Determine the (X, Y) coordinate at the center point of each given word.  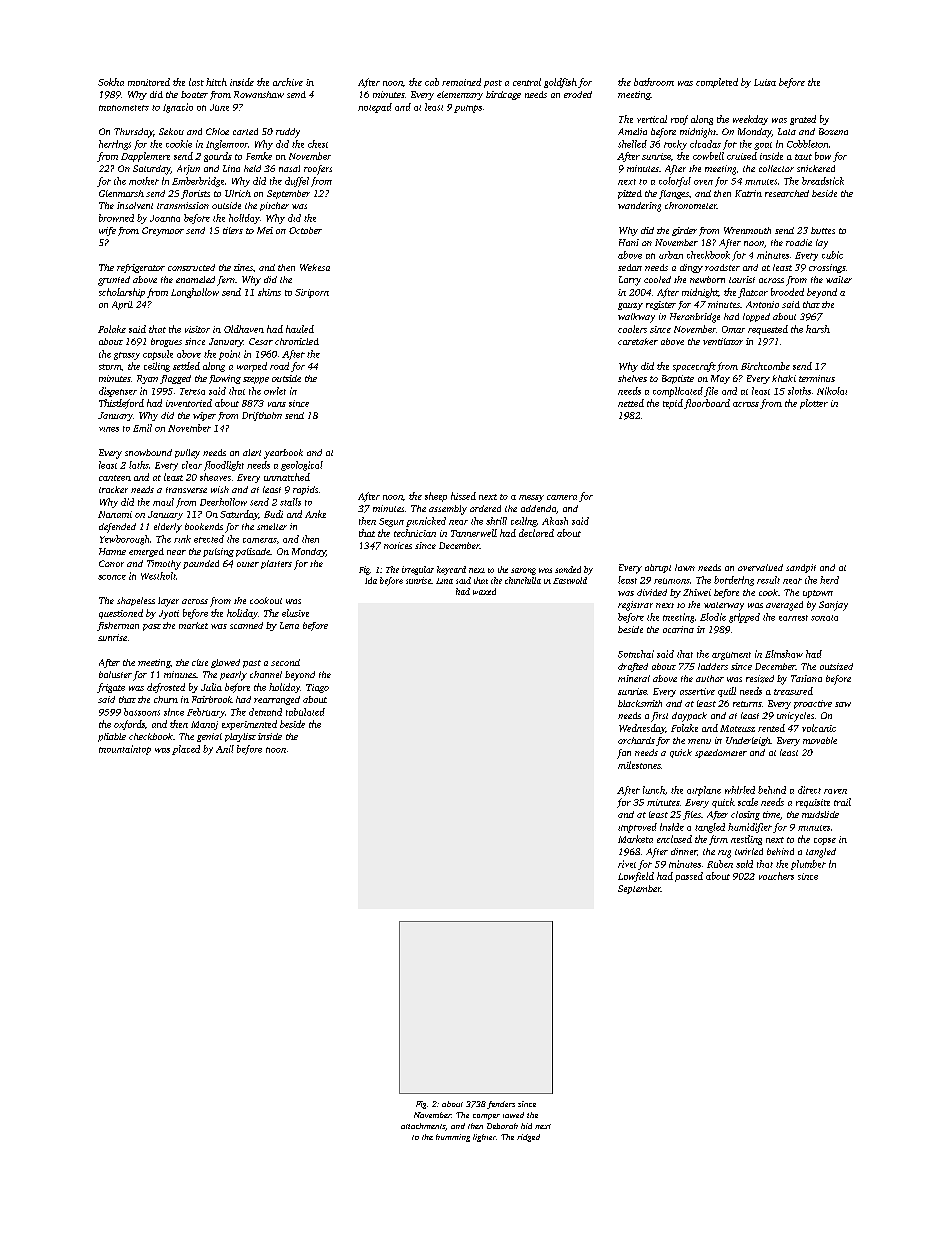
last (196, 82)
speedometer (721, 753)
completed (717, 83)
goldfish (560, 83)
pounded (201, 564)
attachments (423, 1126)
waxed (484, 591)
